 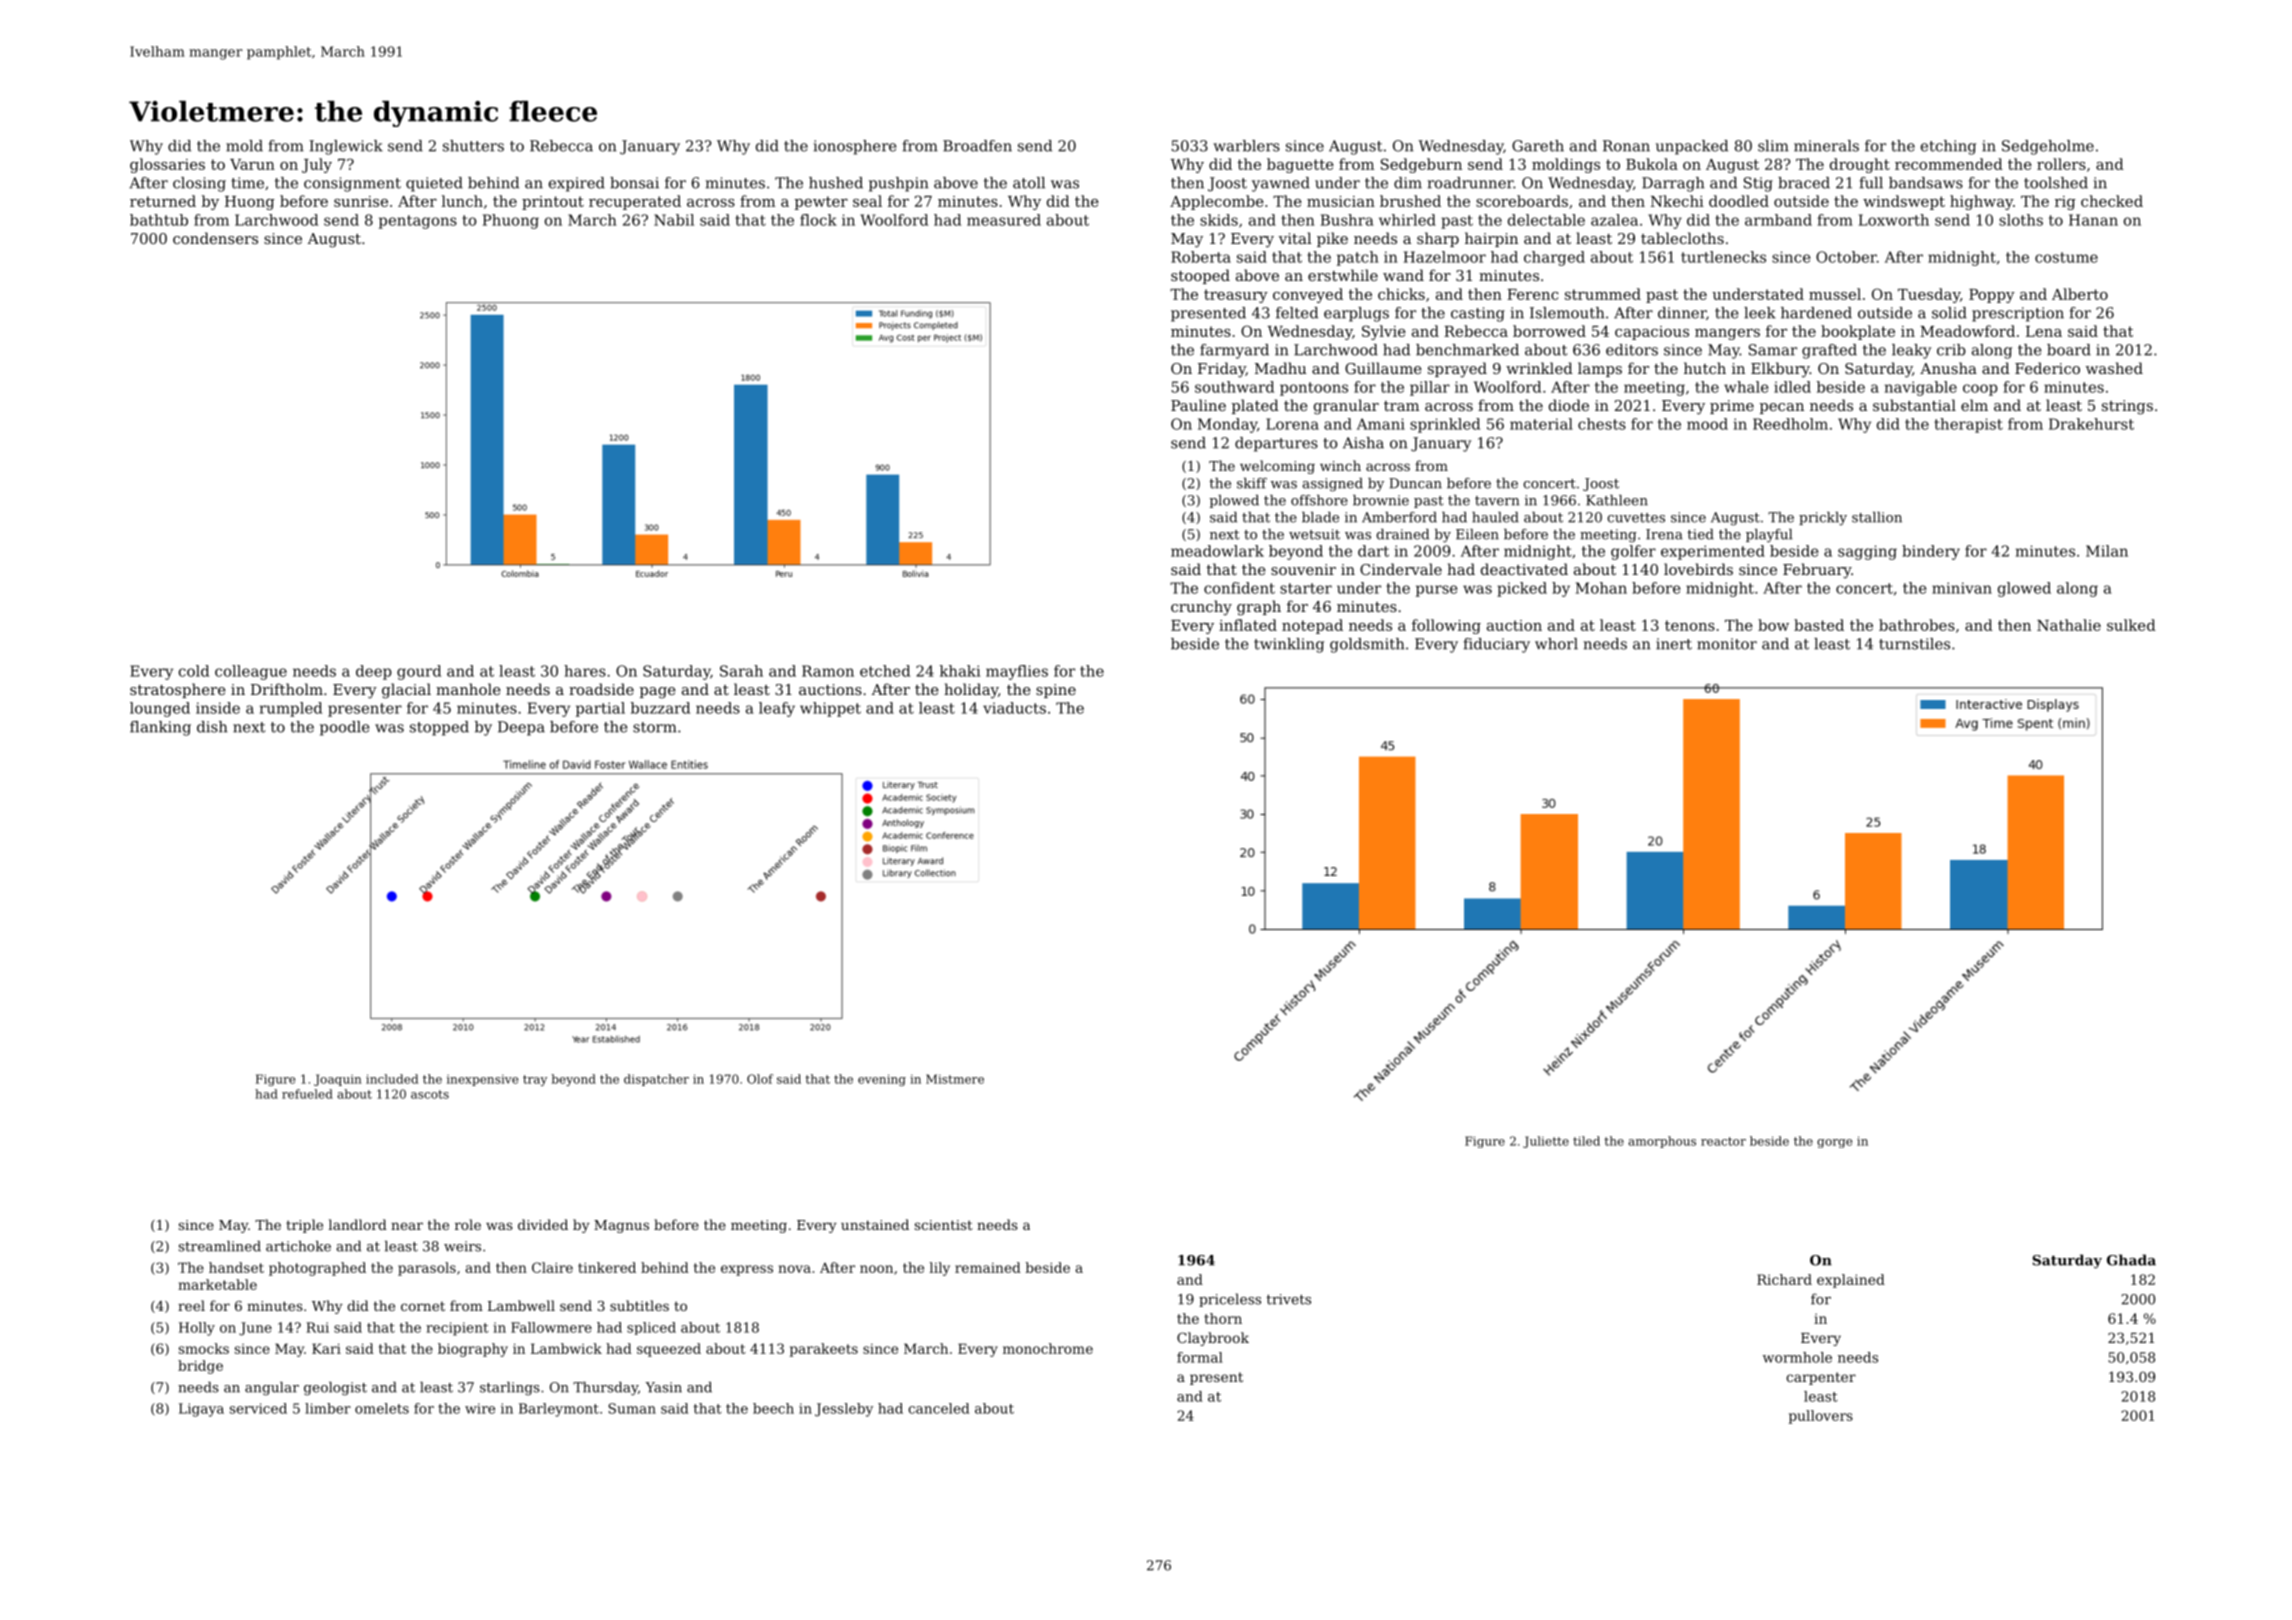 What do you see at coordinates (1784, 1279) in the document?
I see `Richard` at bounding box center [1784, 1279].
